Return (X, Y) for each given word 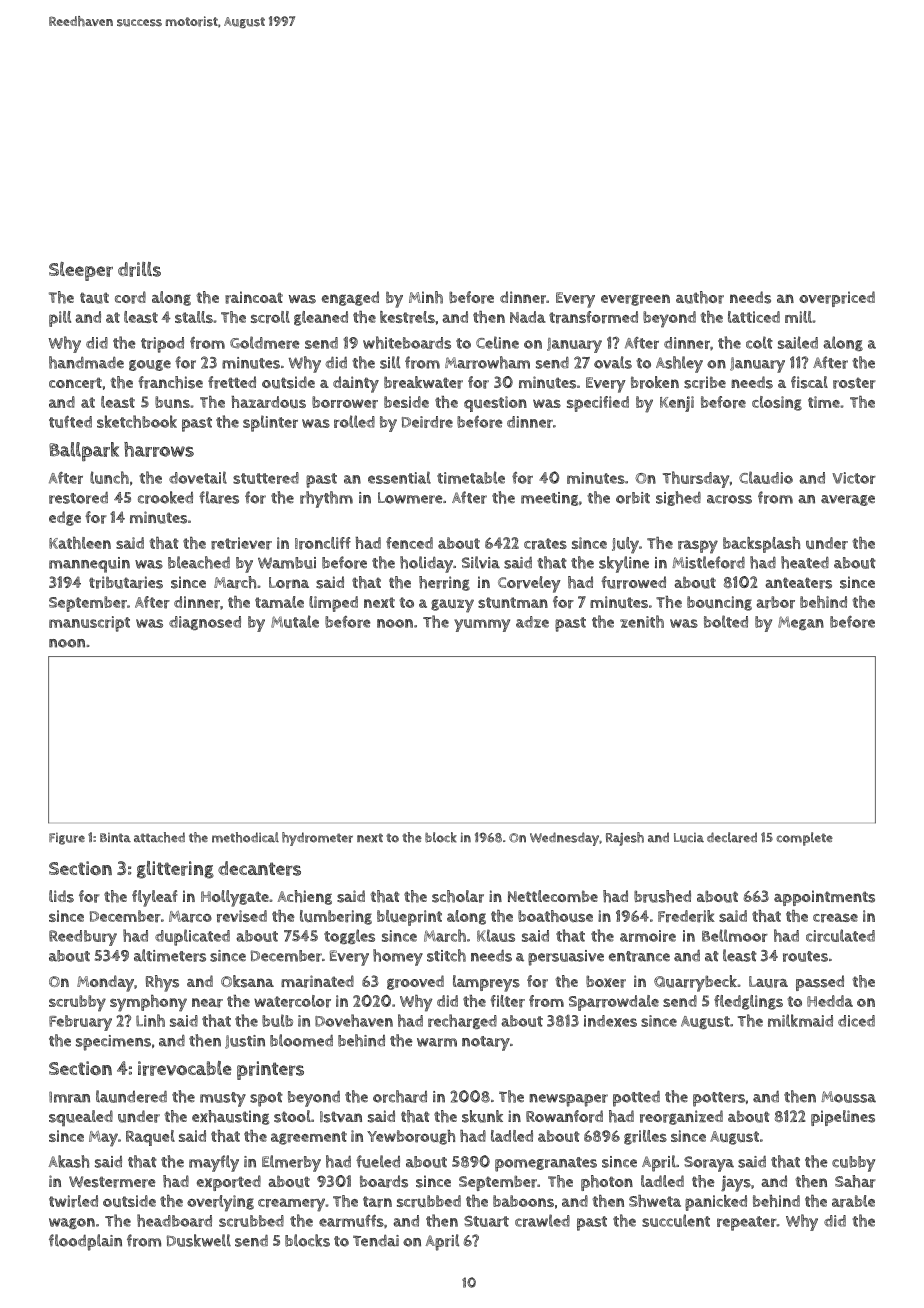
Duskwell (199, 1240)
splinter (270, 423)
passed (820, 983)
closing (777, 403)
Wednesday (564, 839)
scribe (705, 382)
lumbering (336, 917)
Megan (801, 623)
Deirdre (427, 422)
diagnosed (205, 623)
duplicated (192, 937)
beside (406, 402)
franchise (170, 382)
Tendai (376, 1241)
